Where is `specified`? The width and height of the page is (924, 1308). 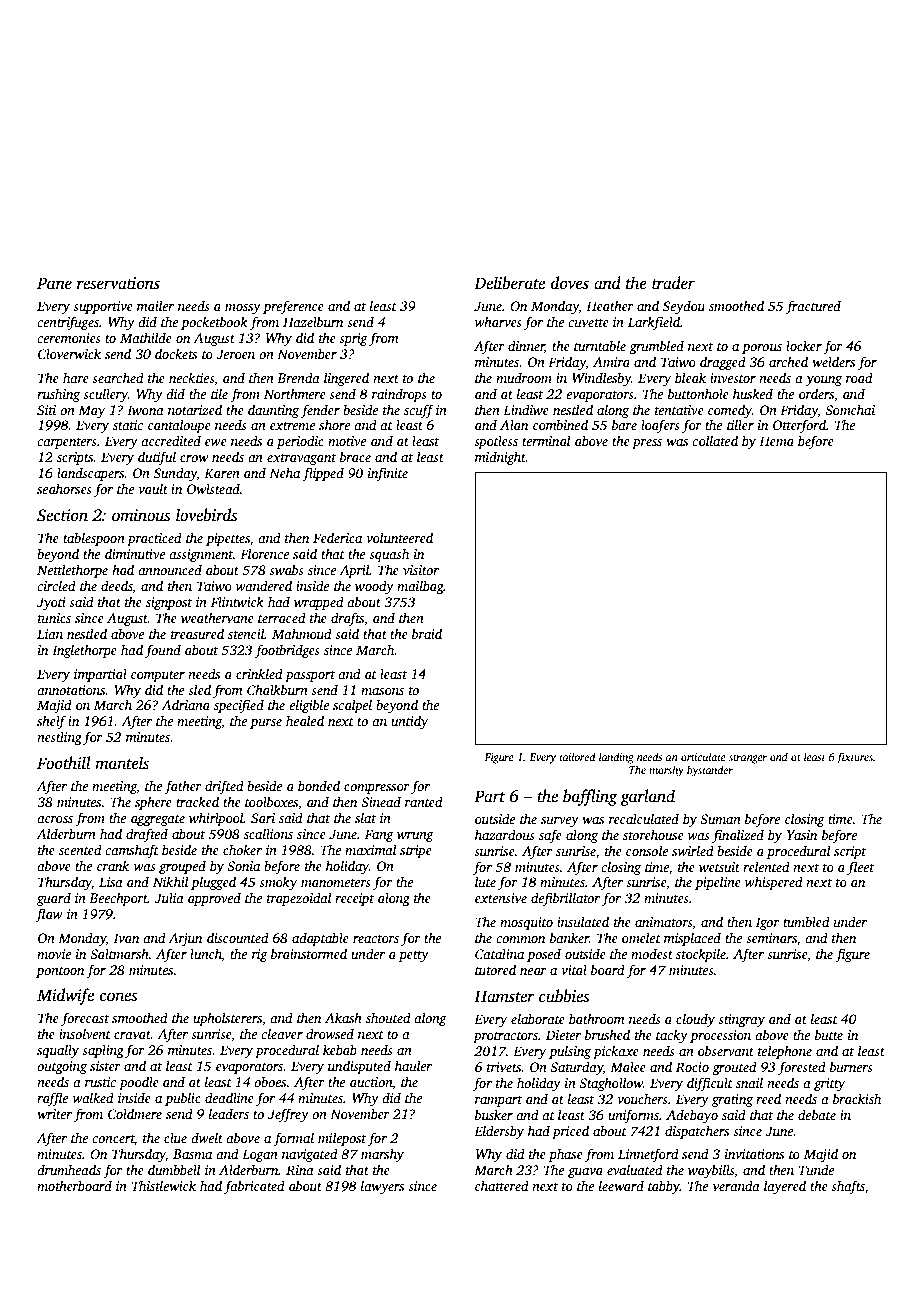 specified is located at coordinates (239, 706).
